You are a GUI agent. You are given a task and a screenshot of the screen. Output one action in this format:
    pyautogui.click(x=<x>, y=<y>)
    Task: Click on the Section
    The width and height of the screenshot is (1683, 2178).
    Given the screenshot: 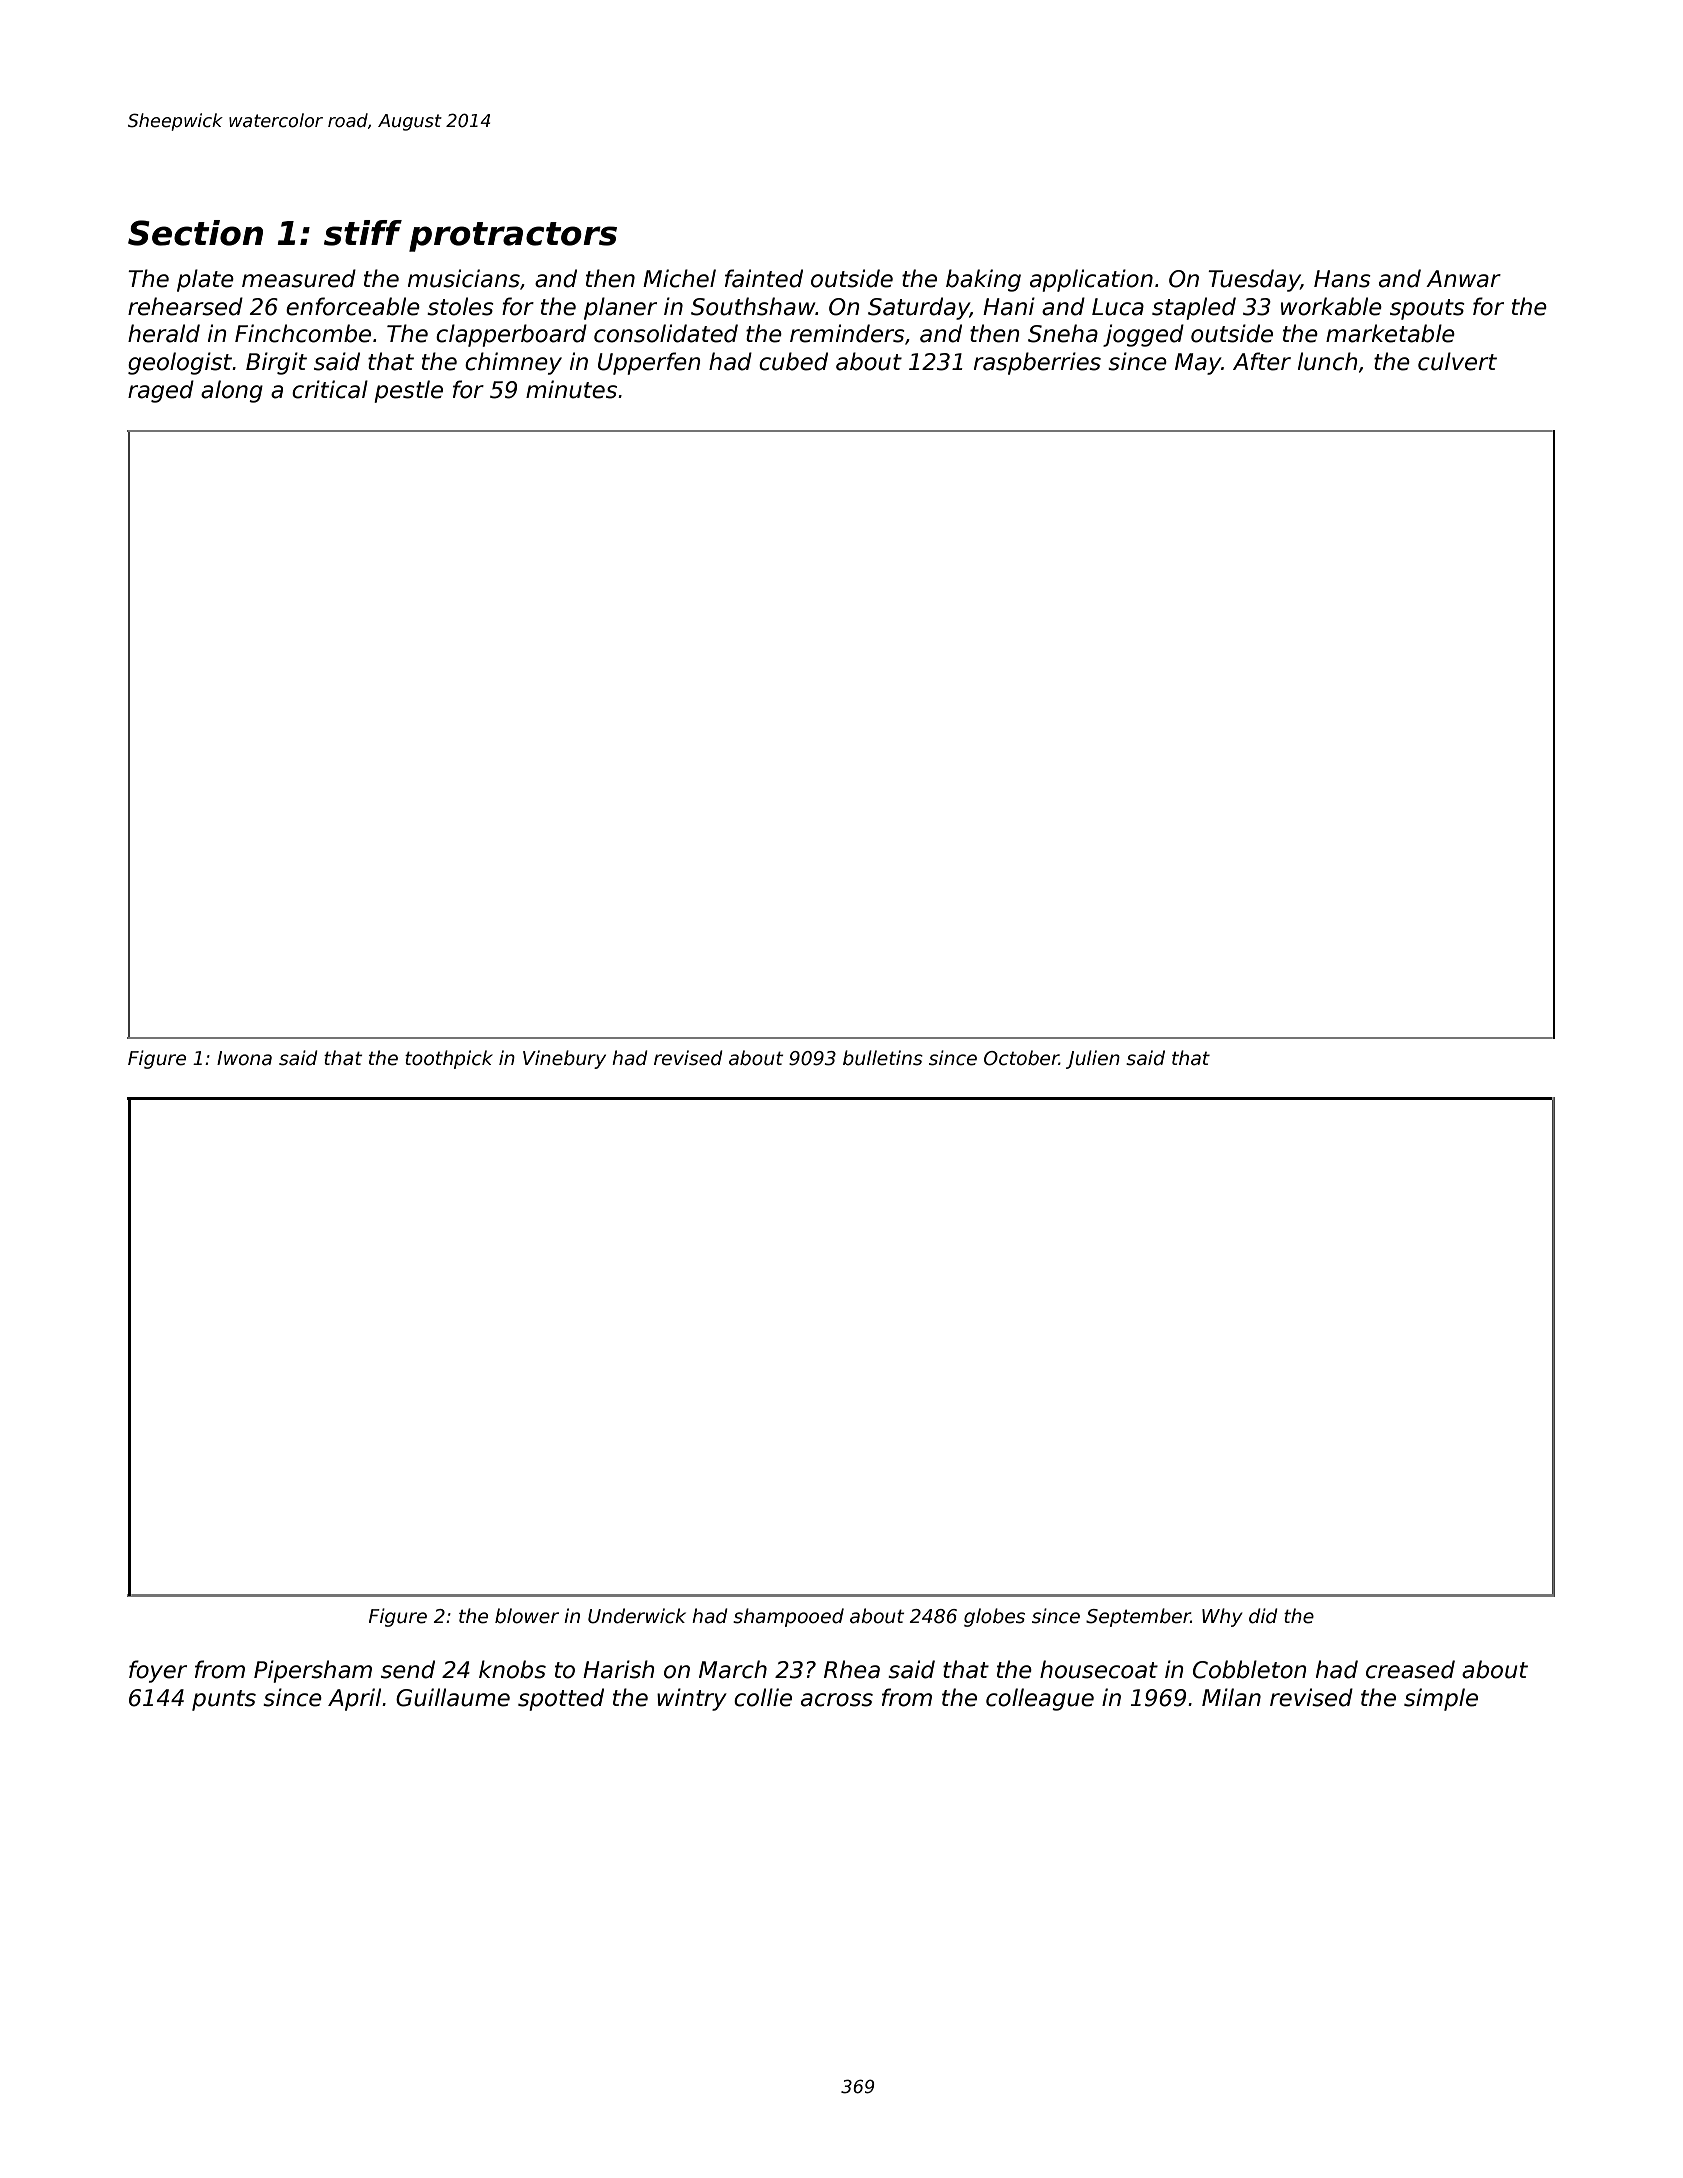 What is the action you would take?
    pyautogui.click(x=195, y=233)
